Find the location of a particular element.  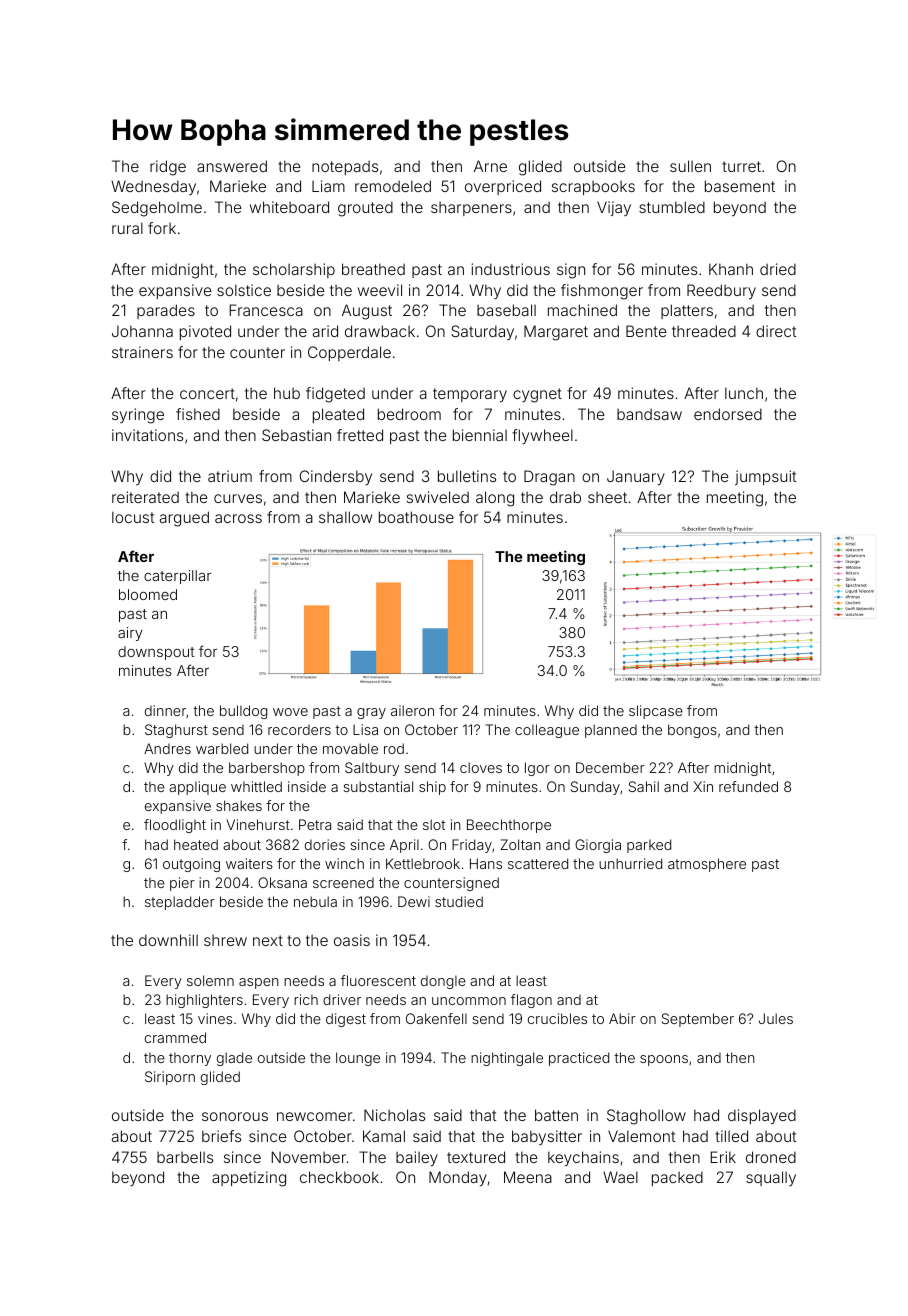

Margaret is located at coordinates (556, 333).
